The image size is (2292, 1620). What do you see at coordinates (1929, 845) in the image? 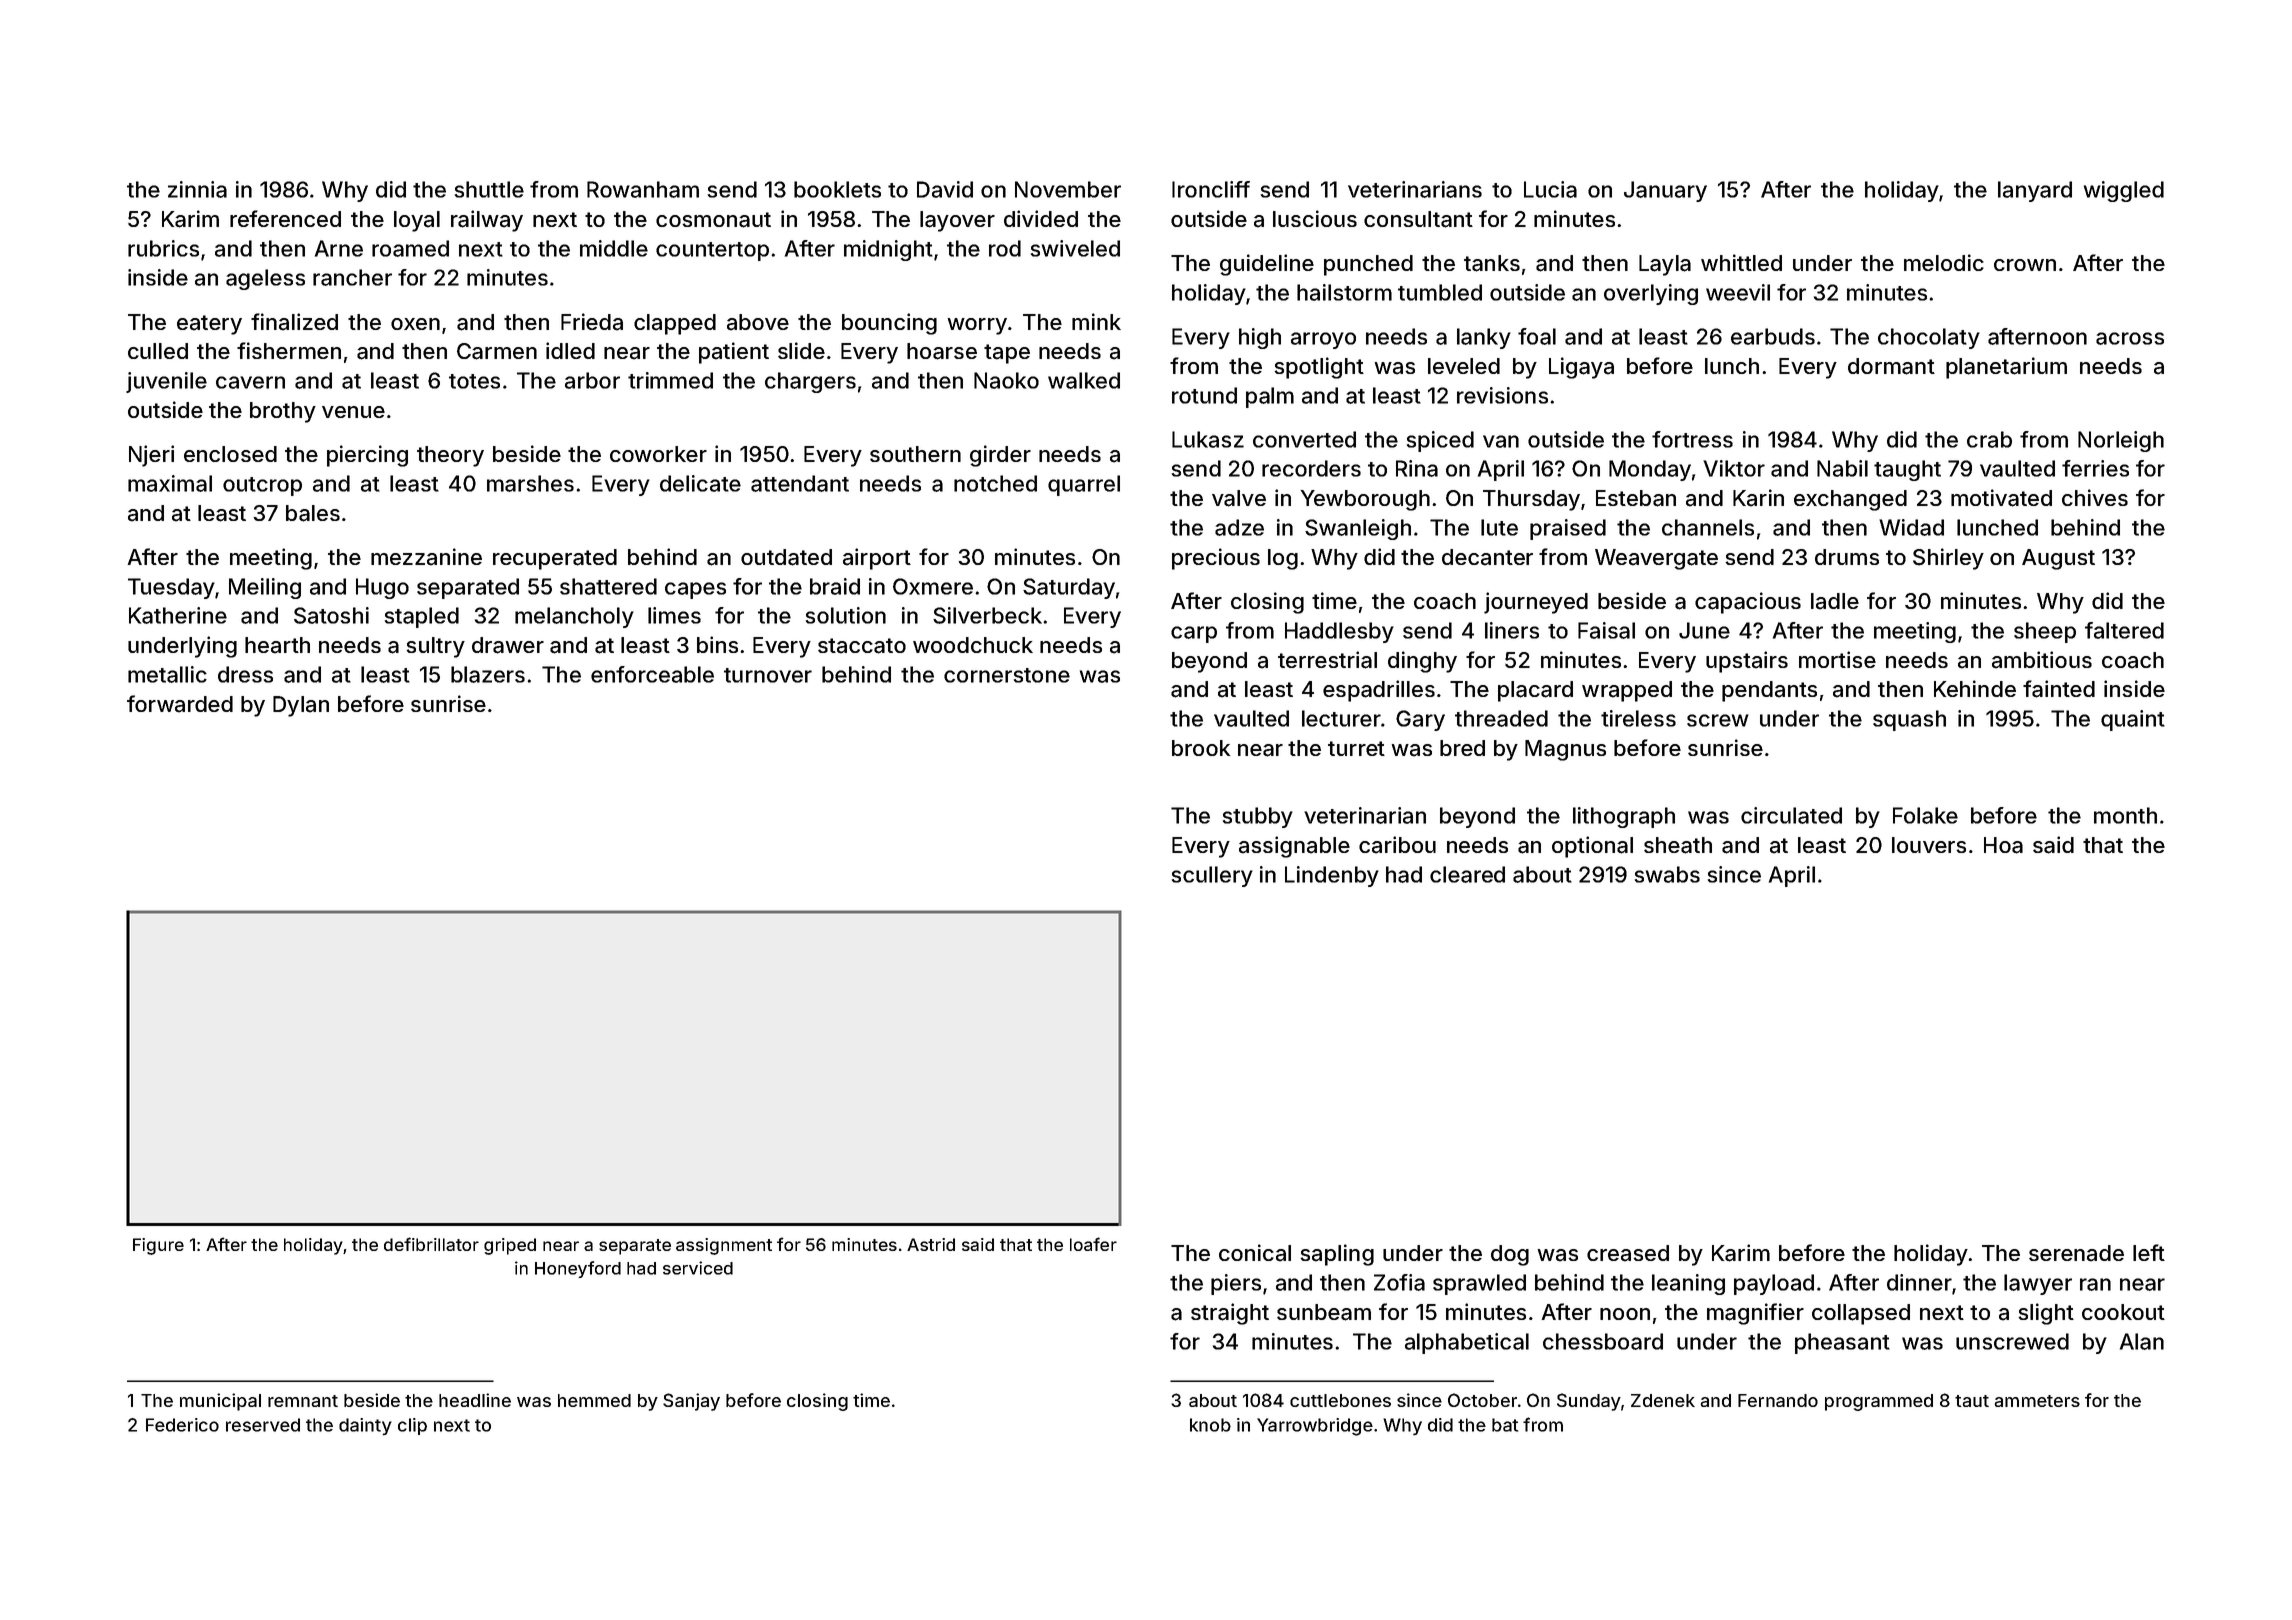
I see `louvers` at bounding box center [1929, 845].
